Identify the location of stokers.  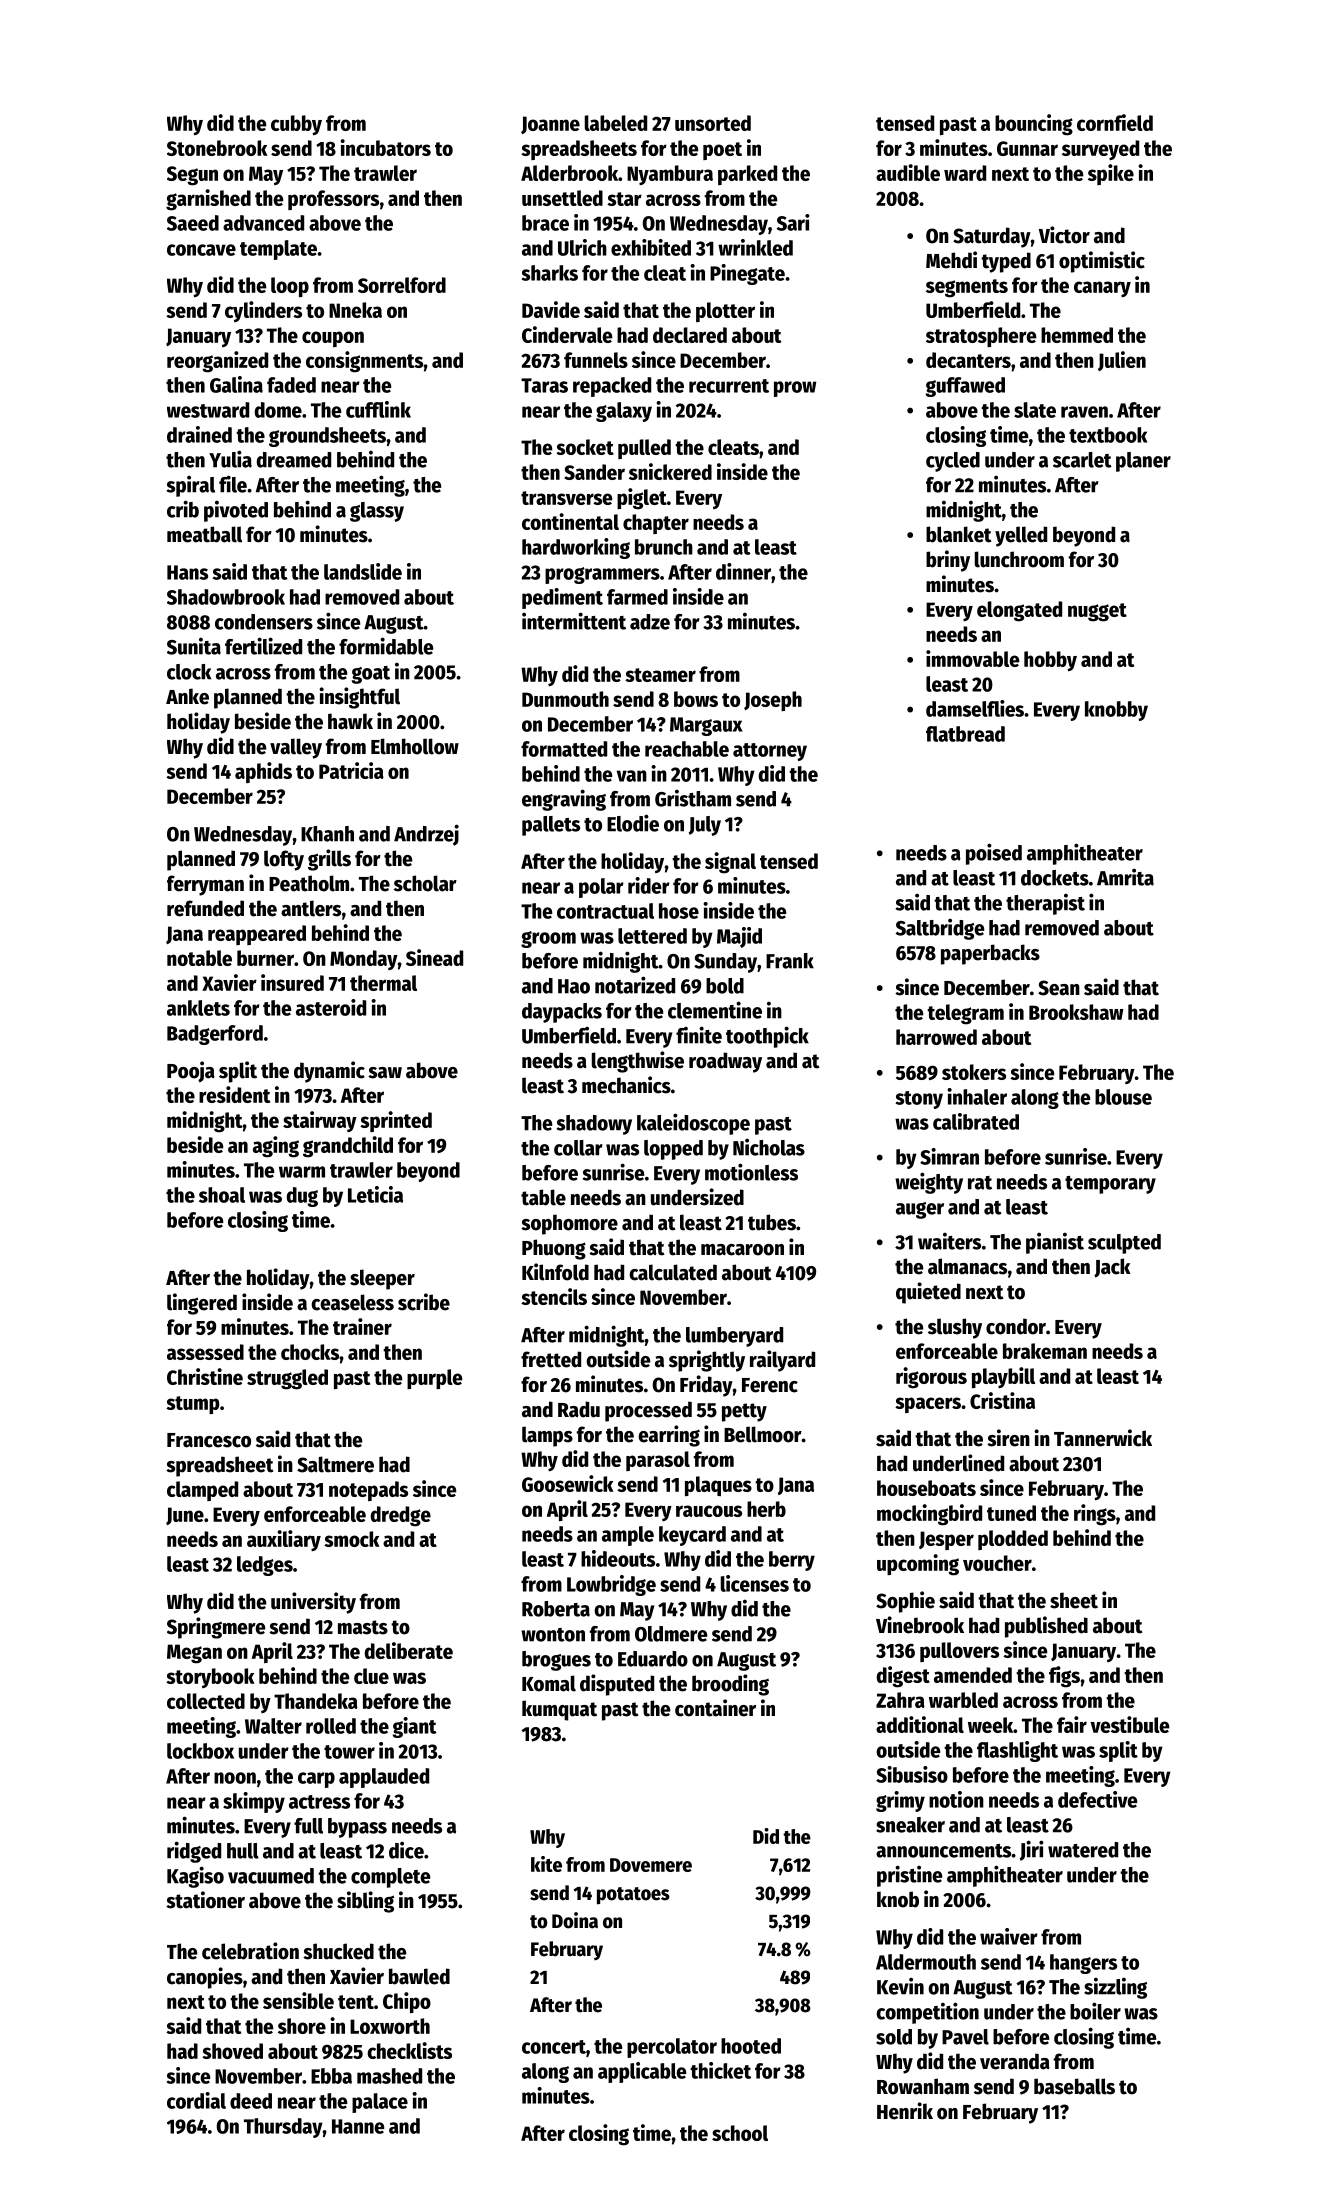
(974, 1072).
